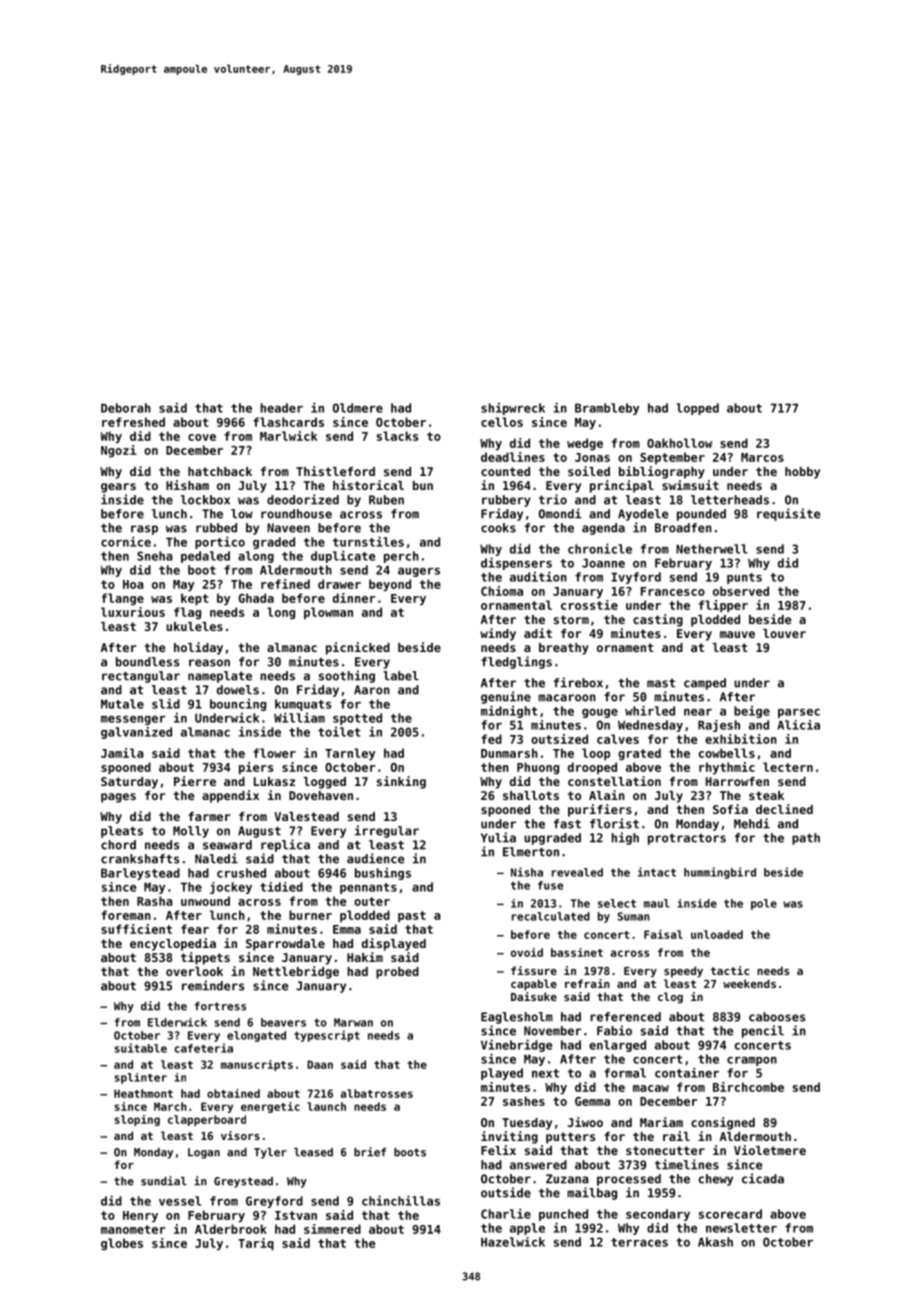  I want to click on slacks, so click(397, 436).
